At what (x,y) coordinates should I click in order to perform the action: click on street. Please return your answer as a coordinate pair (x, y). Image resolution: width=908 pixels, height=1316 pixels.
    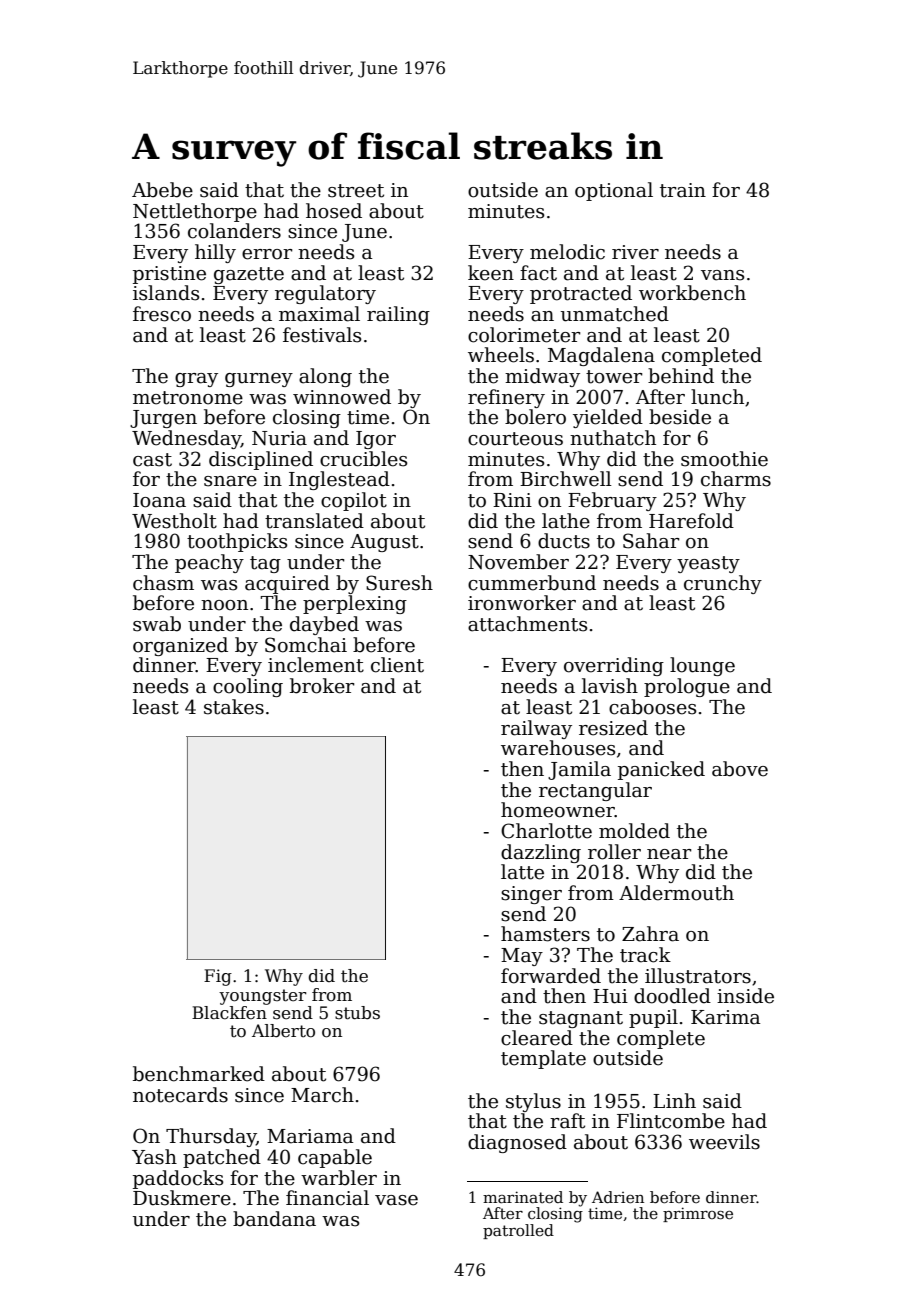
    Looking at the image, I should click on (356, 191).
